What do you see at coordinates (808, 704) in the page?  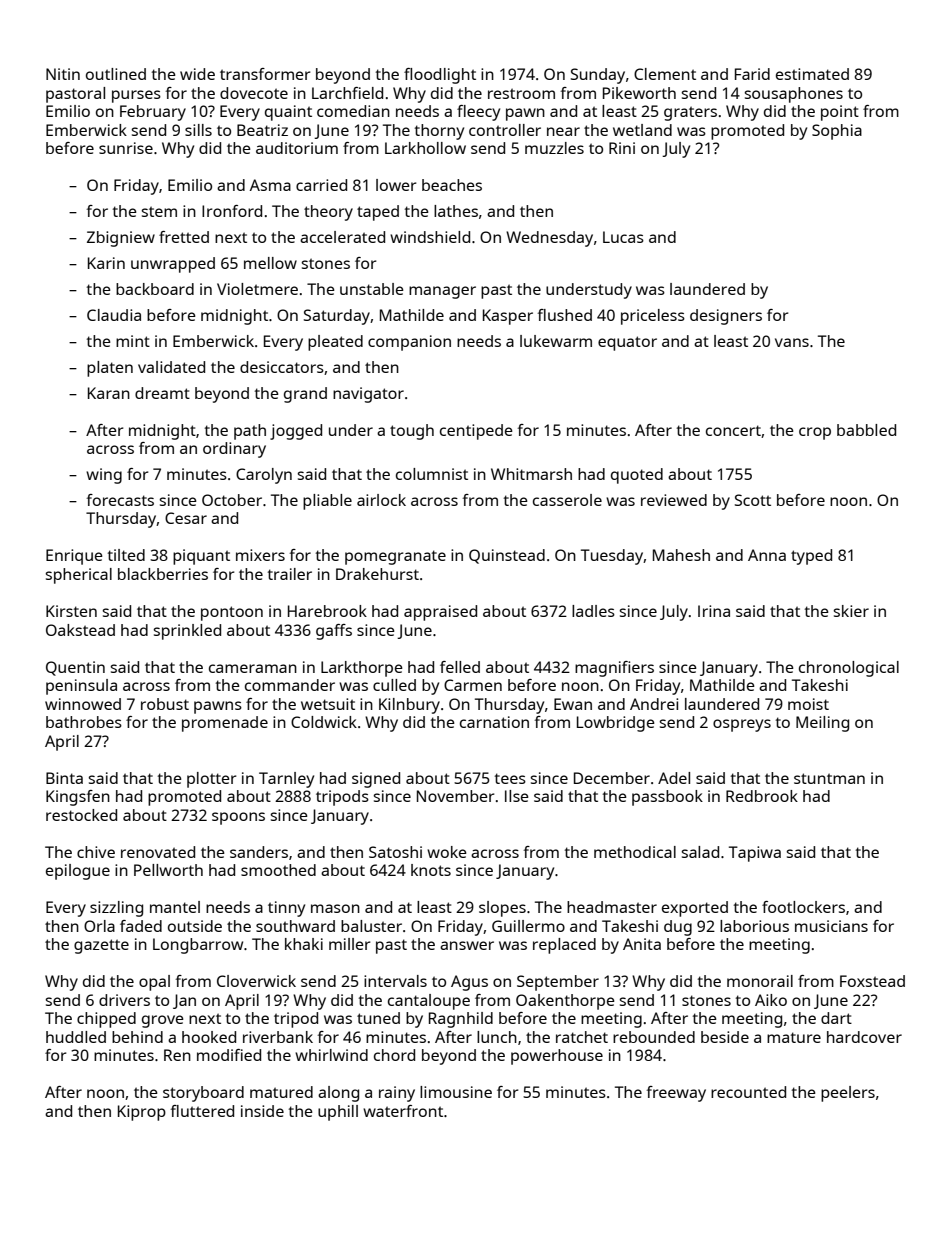 I see `moist` at bounding box center [808, 704].
